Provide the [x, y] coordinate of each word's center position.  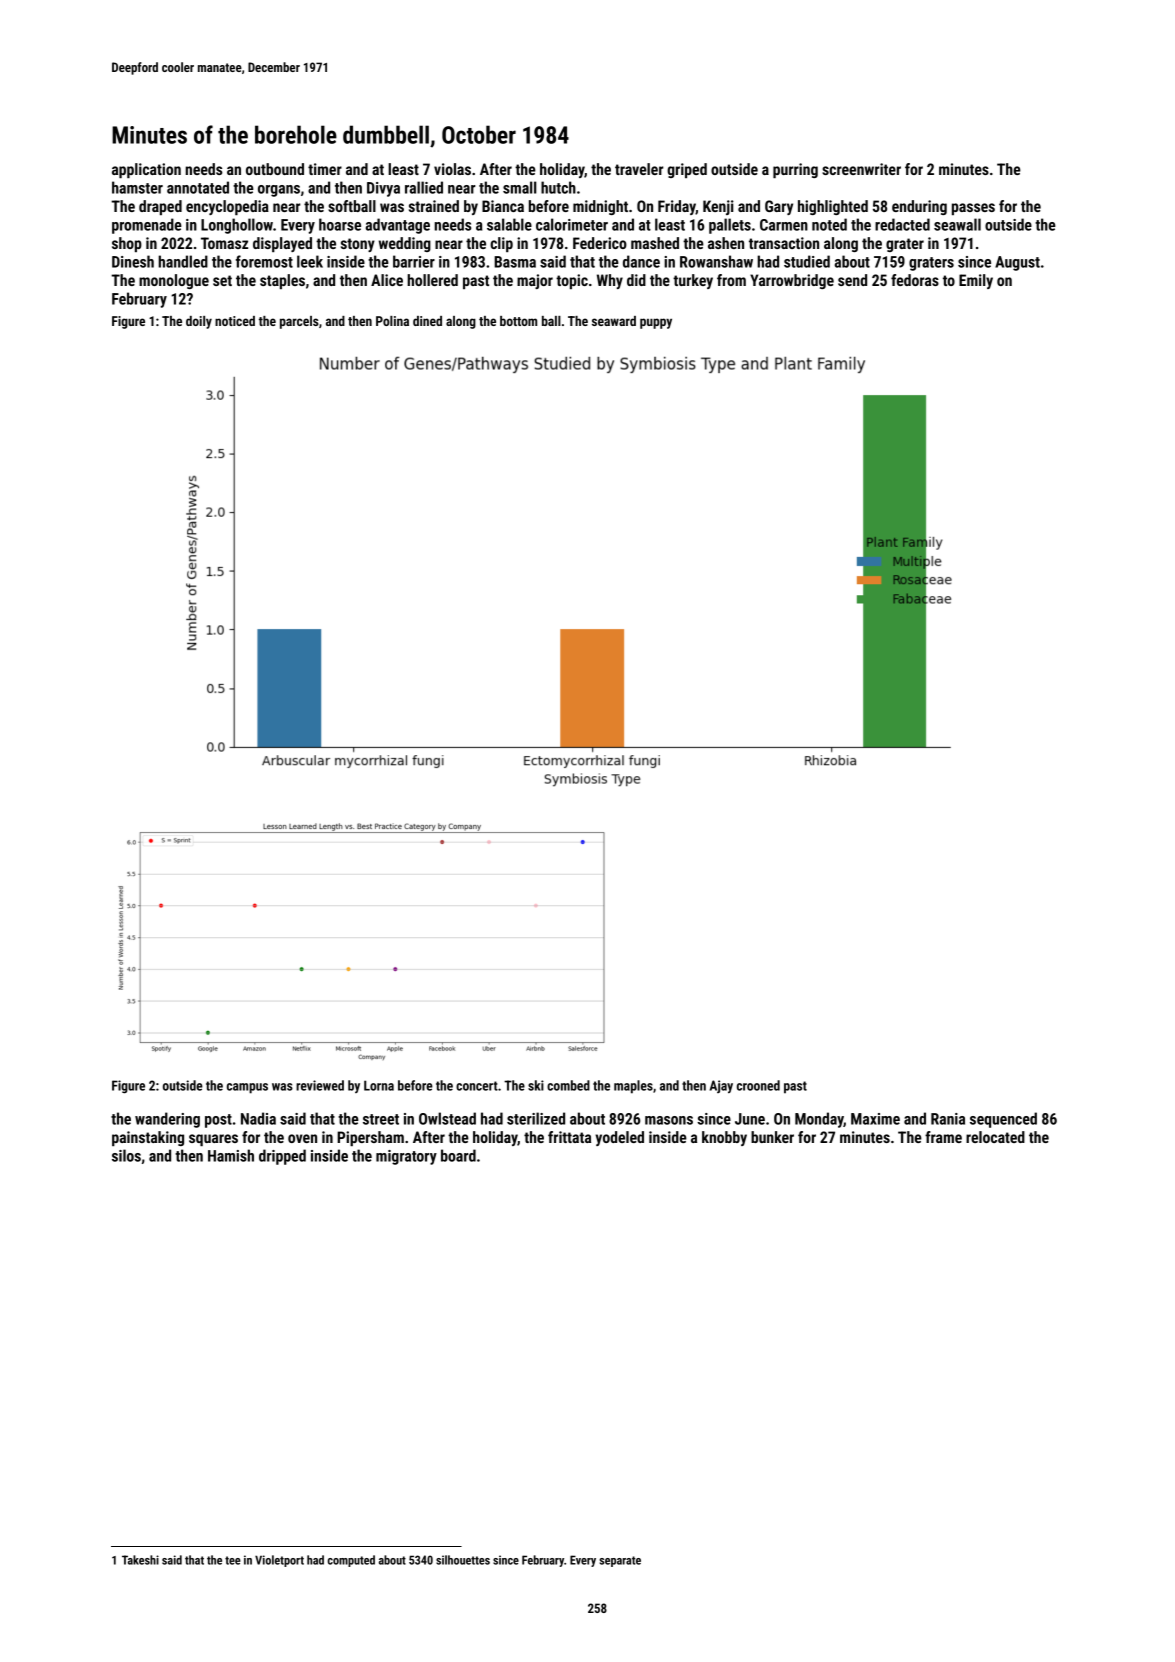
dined [427, 321]
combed [568, 1085]
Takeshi [140, 1560]
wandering [167, 1120]
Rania [948, 1119]
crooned [758, 1085]
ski [536, 1085]
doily [199, 322]
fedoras [915, 280]
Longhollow [237, 226]
